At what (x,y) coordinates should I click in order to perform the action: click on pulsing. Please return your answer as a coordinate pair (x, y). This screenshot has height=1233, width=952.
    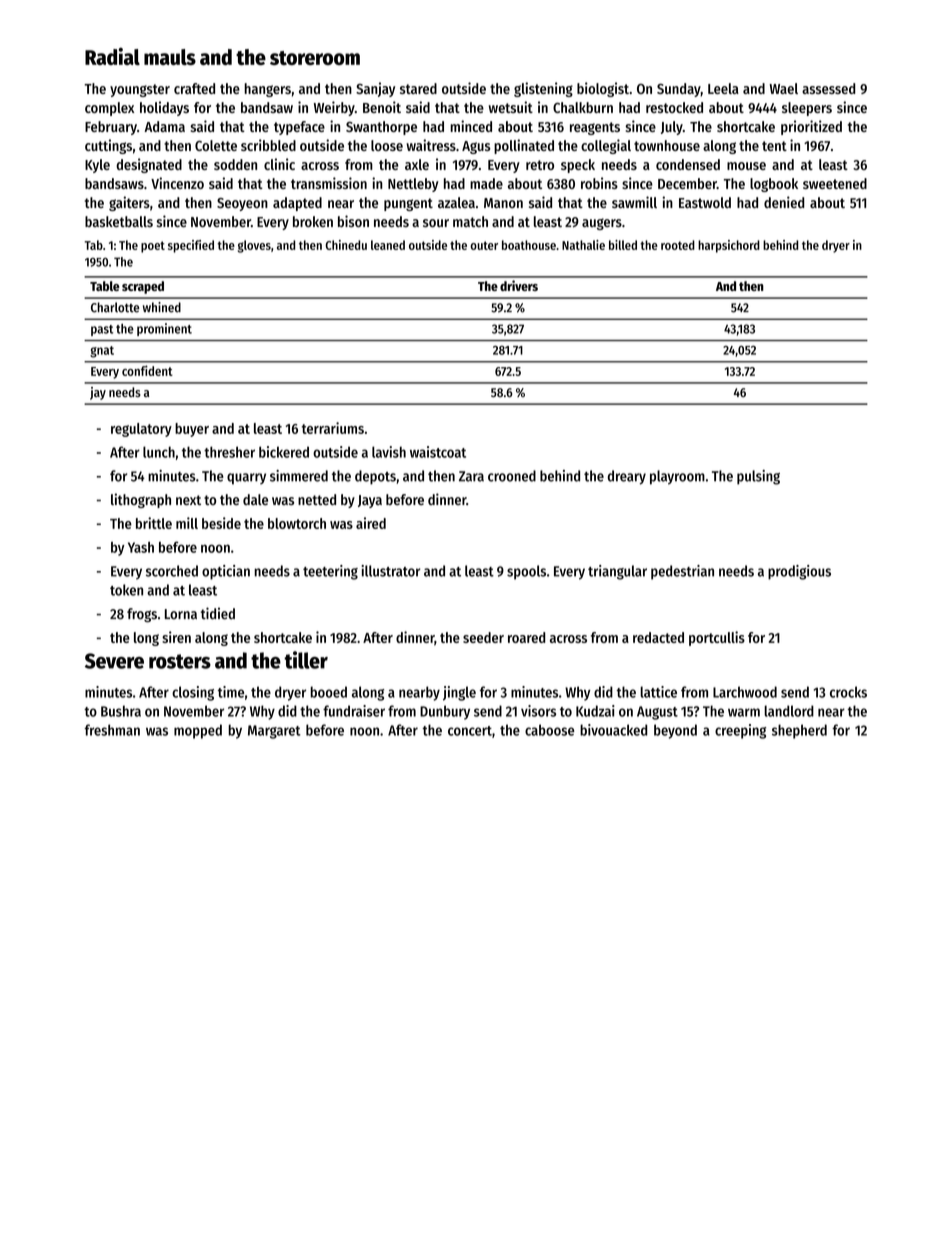
    Looking at the image, I should click on (758, 477).
